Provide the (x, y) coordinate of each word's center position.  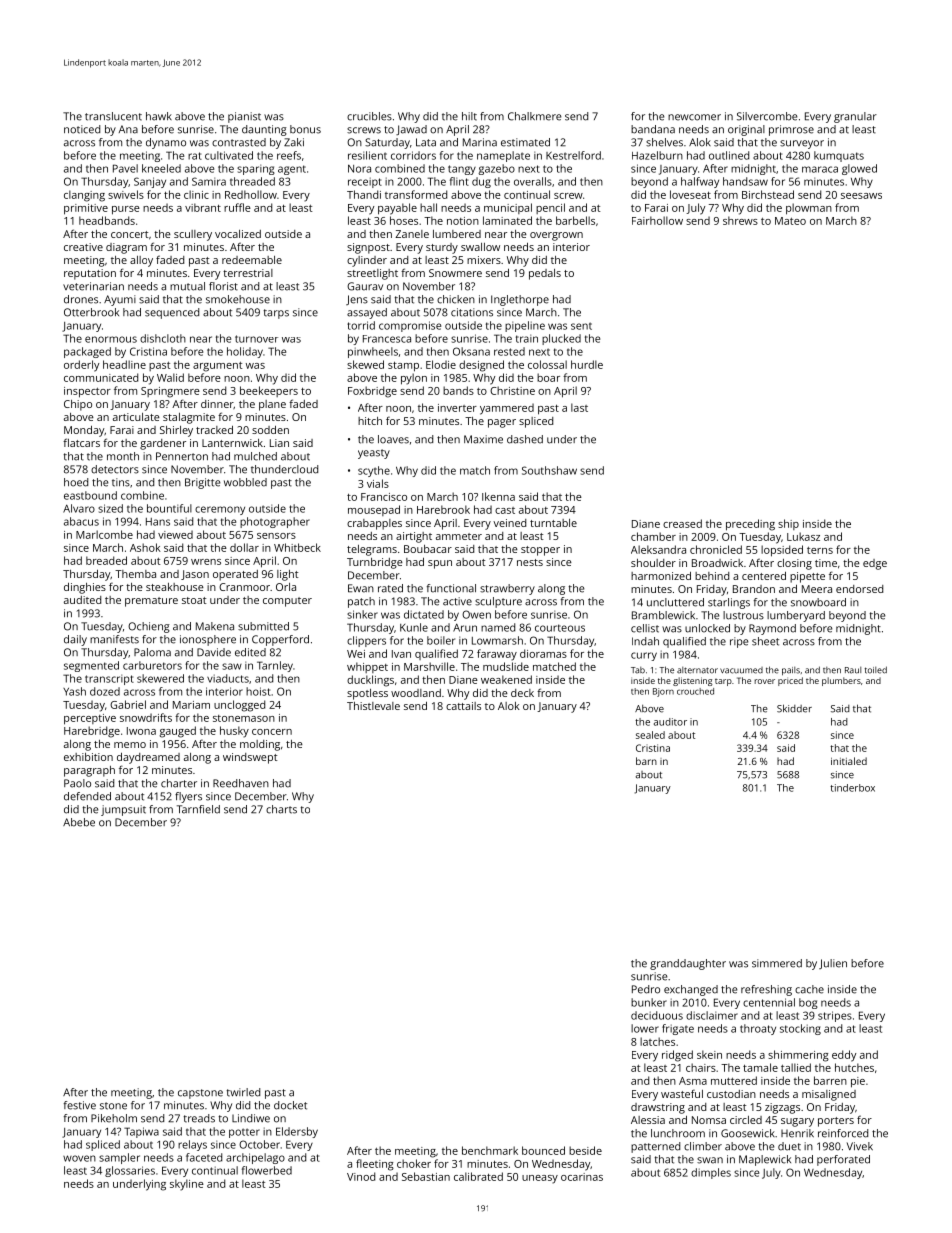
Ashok (145, 547)
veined (509, 523)
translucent (113, 116)
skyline (187, 1185)
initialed (849, 761)
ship (788, 524)
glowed (859, 169)
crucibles (369, 116)
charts (281, 809)
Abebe (79, 822)
